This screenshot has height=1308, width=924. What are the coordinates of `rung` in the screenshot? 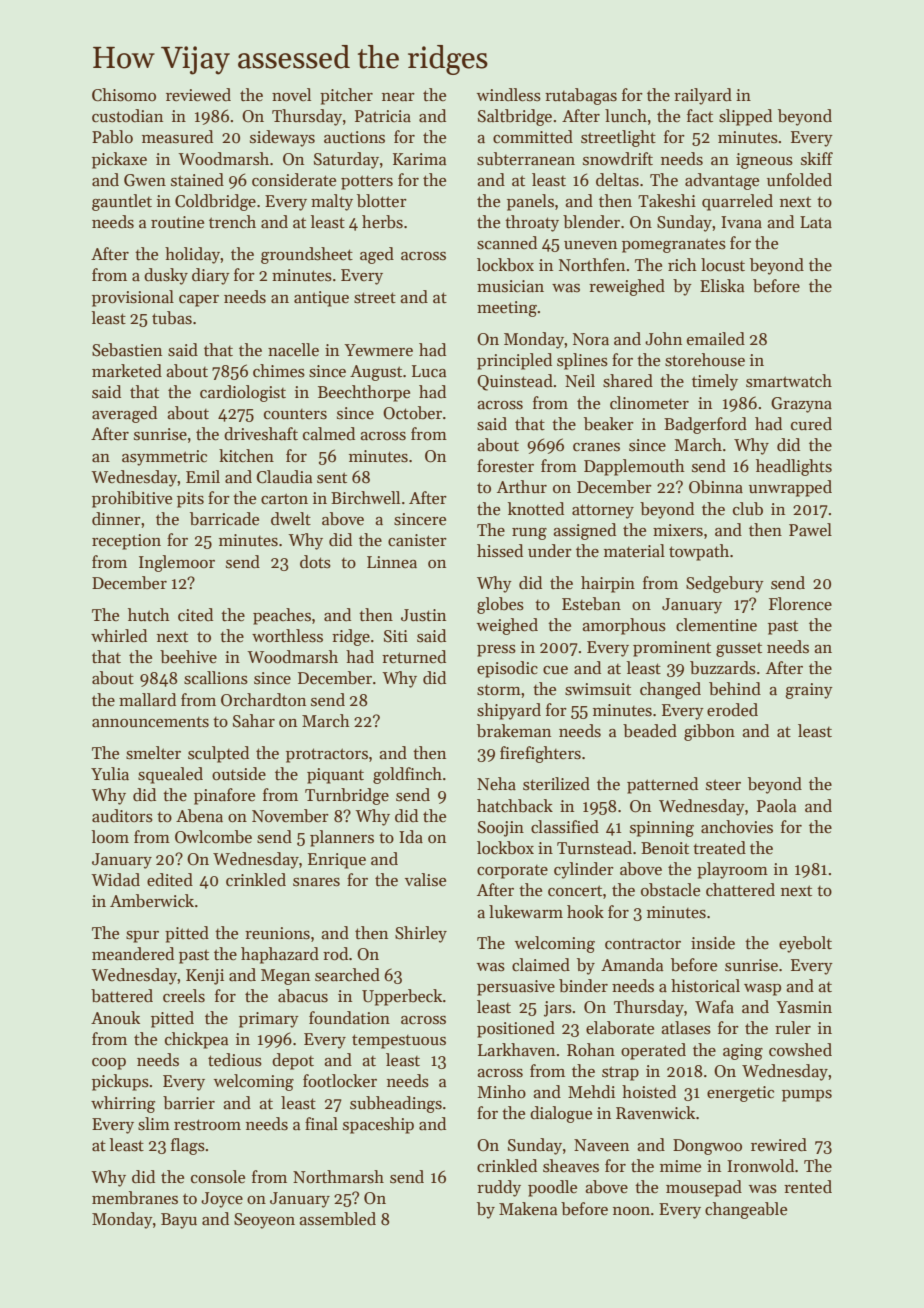 It's located at (529, 534).
